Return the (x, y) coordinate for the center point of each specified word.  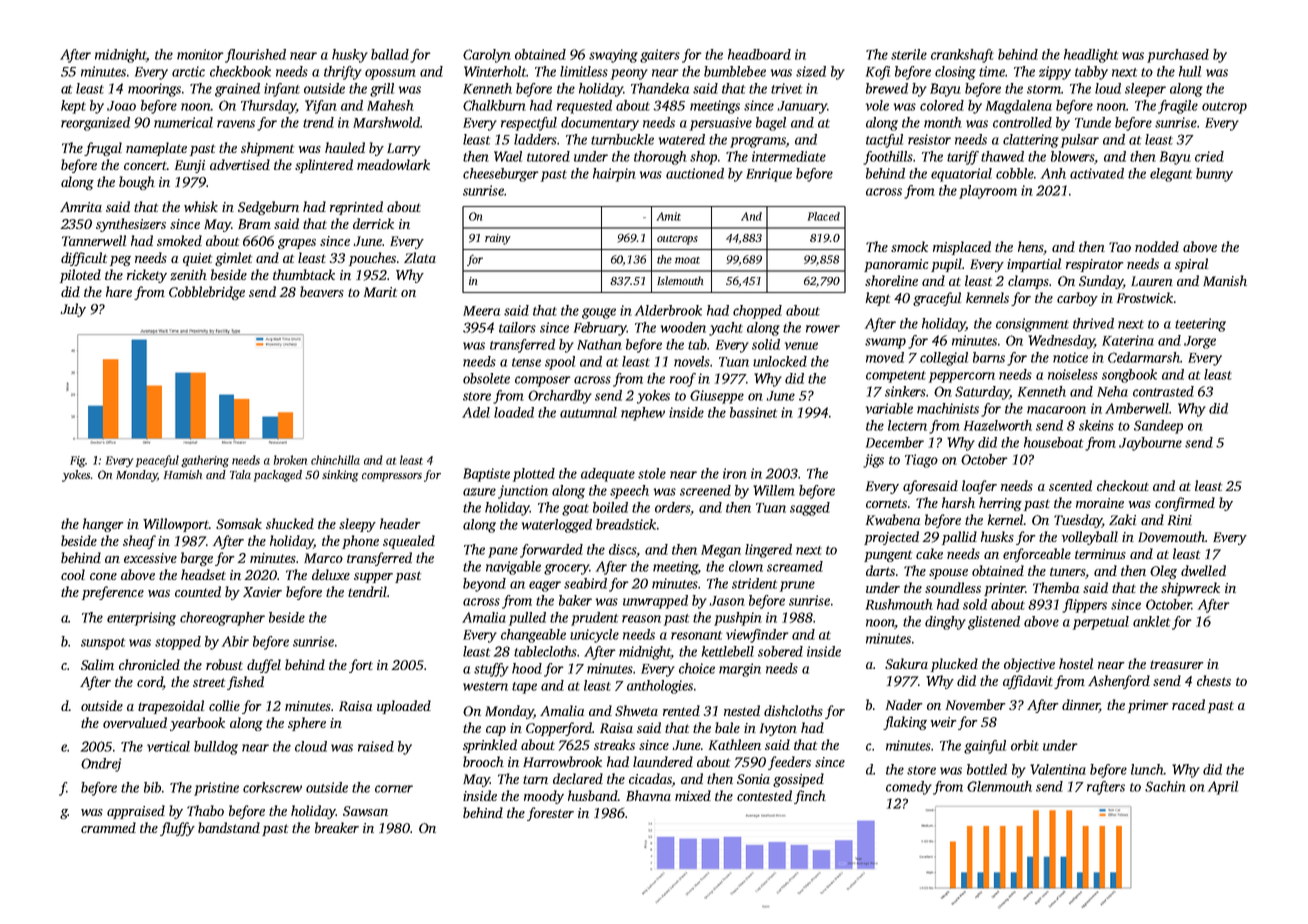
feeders (789, 763)
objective (1029, 665)
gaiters (660, 56)
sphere (307, 724)
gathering (205, 461)
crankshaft (962, 56)
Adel (476, 412)
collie (224, 705)
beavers (322, 291)
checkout (1123, 485)
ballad (390, 54)
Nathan (599, 344)
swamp (885, 343)
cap (496, 731)
